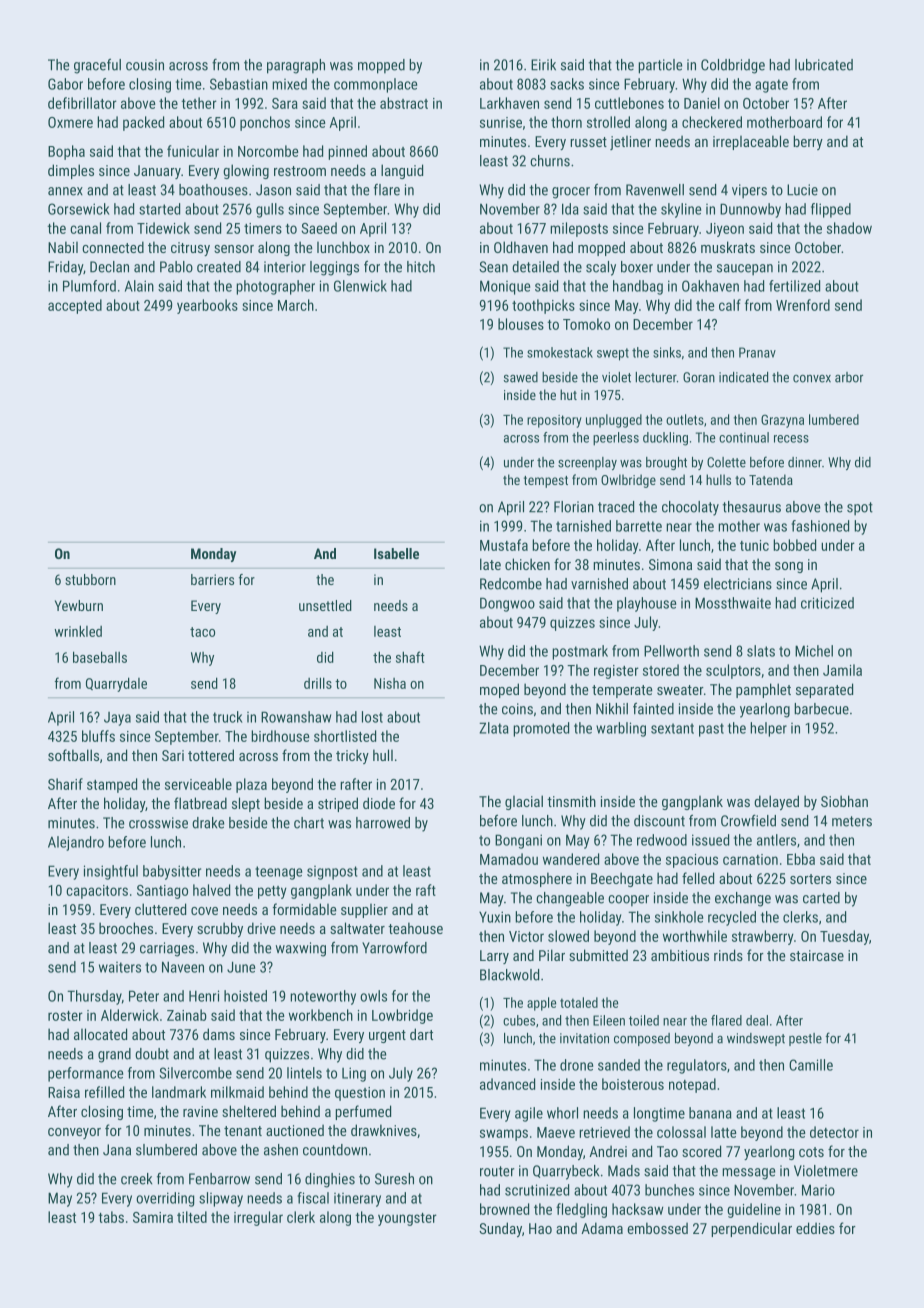 The image size is (924, 1308). I want to click on perpendicular, so click(751, 1229).
